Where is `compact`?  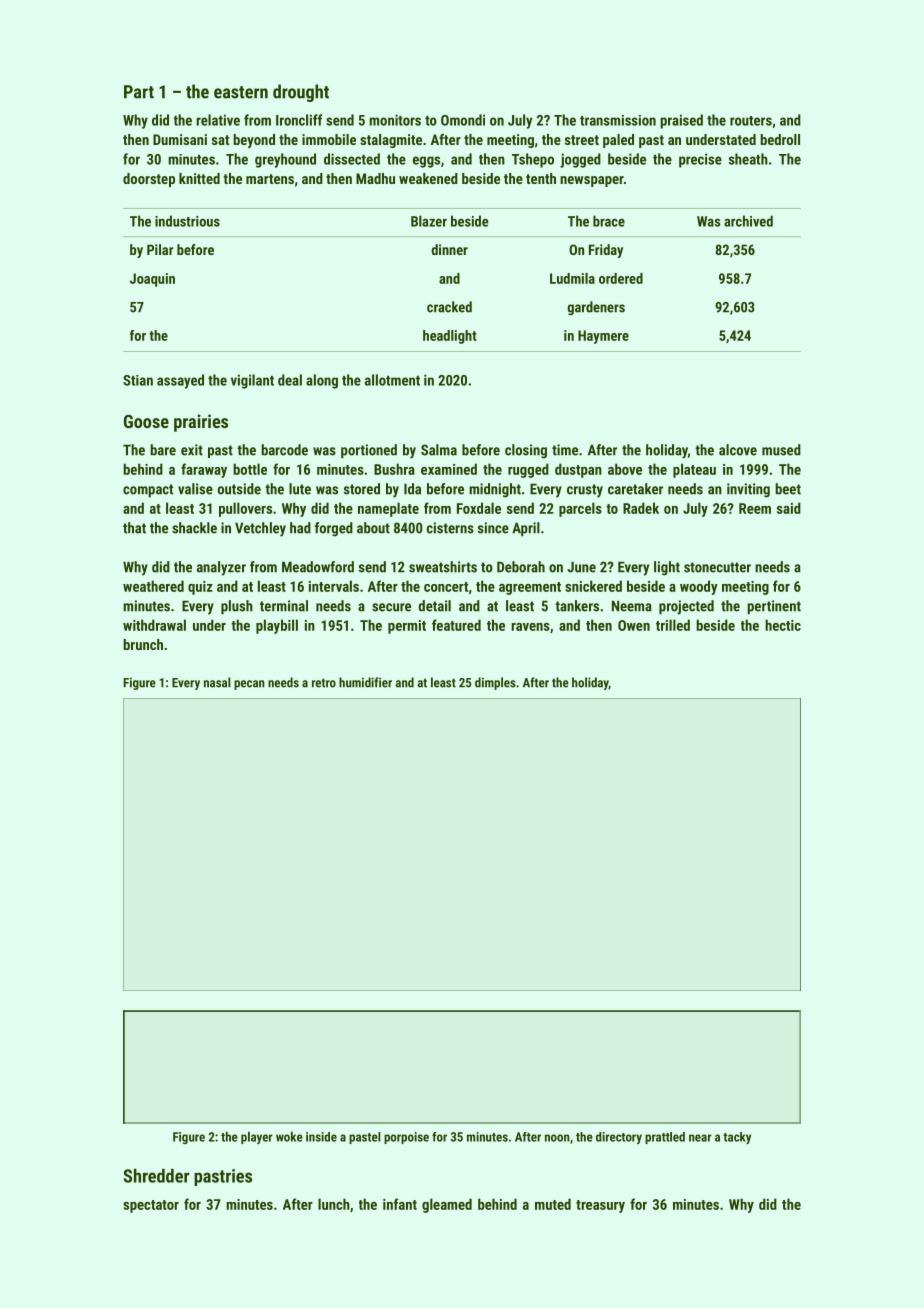 compact is located at coordinates (148, 491).
